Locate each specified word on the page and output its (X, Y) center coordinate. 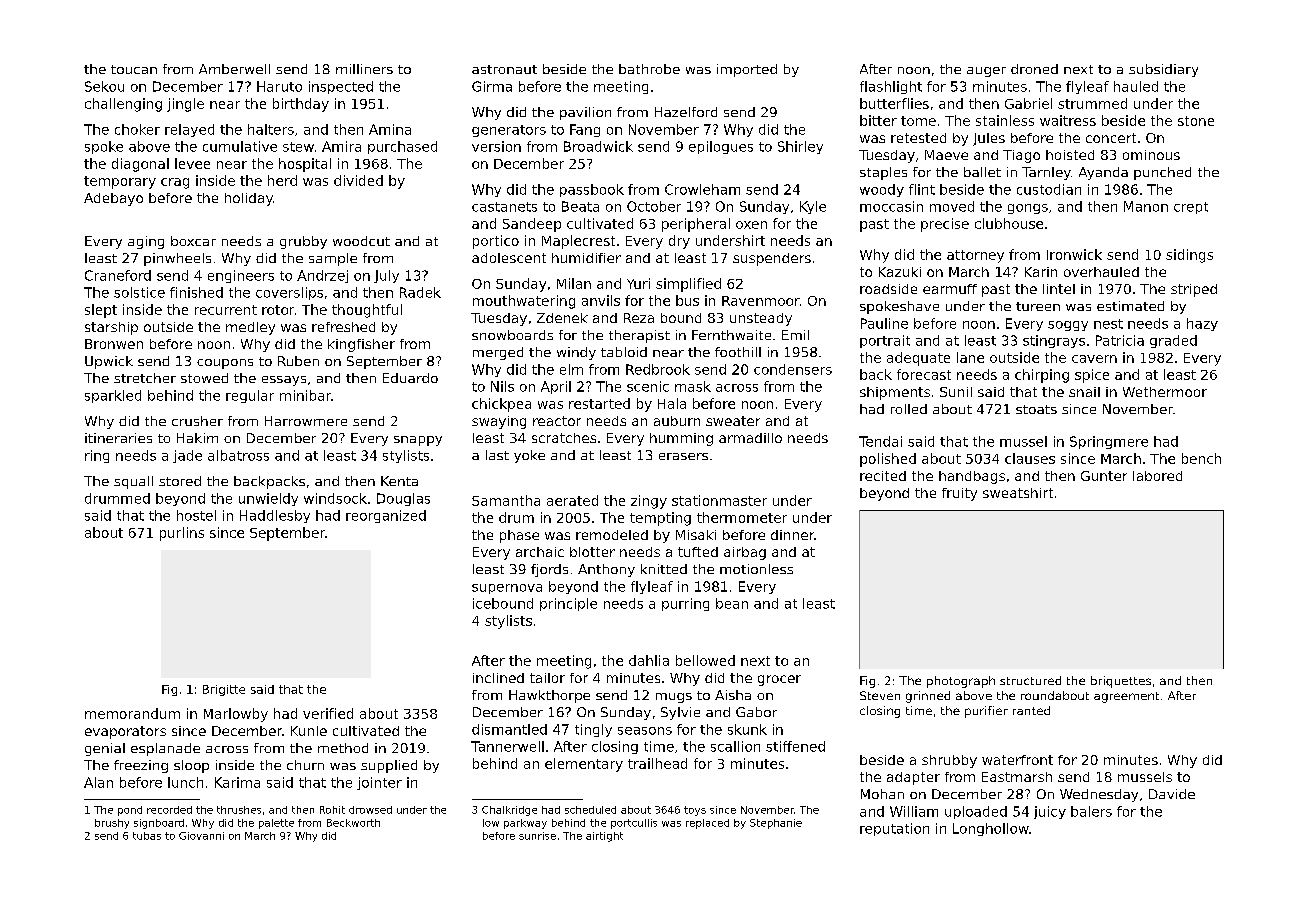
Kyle (813, 207)
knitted (664, 569)
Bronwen (114, 344)
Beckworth (353, 823)
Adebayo (113, 199)
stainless (1005, 120)
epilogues (721, 147)
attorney (975, 256)
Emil (795, 335)
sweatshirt (1018, 493)
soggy (1068, 326)
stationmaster (719, 500)
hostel (196, 515)
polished (888, 460)
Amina (390, 129)
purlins (182, 534)
